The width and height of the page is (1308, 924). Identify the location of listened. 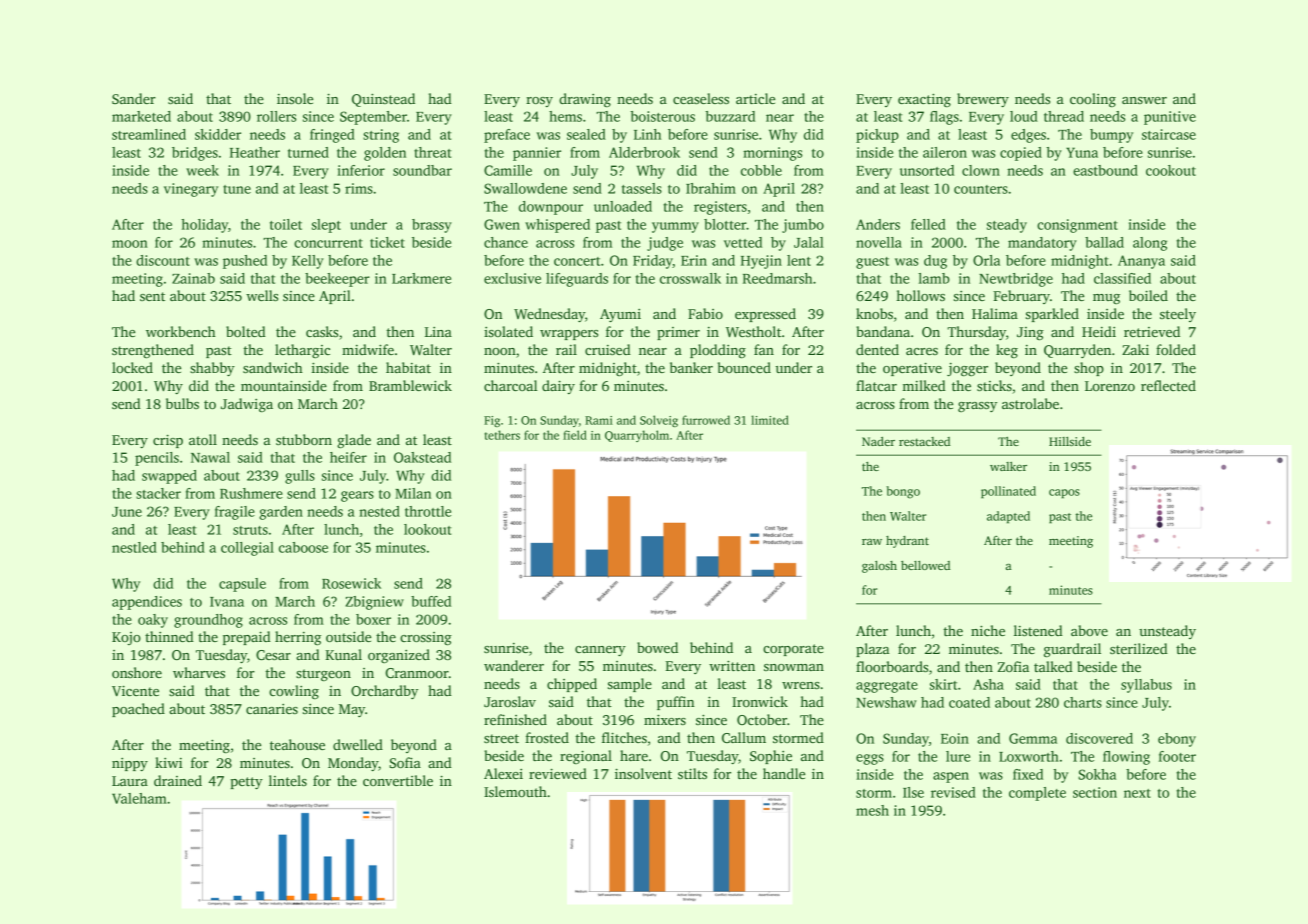
(1038, 630).
